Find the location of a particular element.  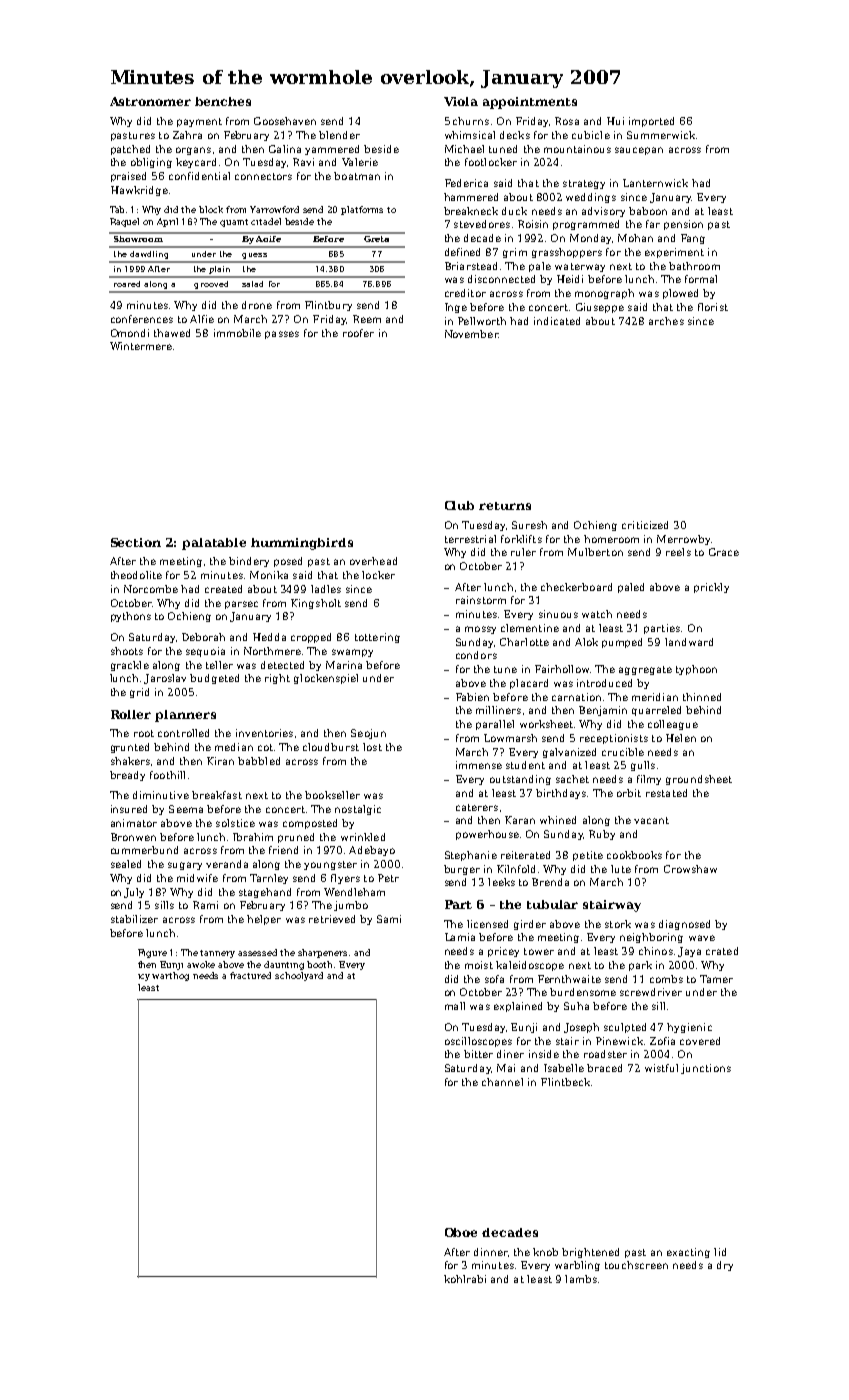

Viola is located at coordinates (461, 101).
